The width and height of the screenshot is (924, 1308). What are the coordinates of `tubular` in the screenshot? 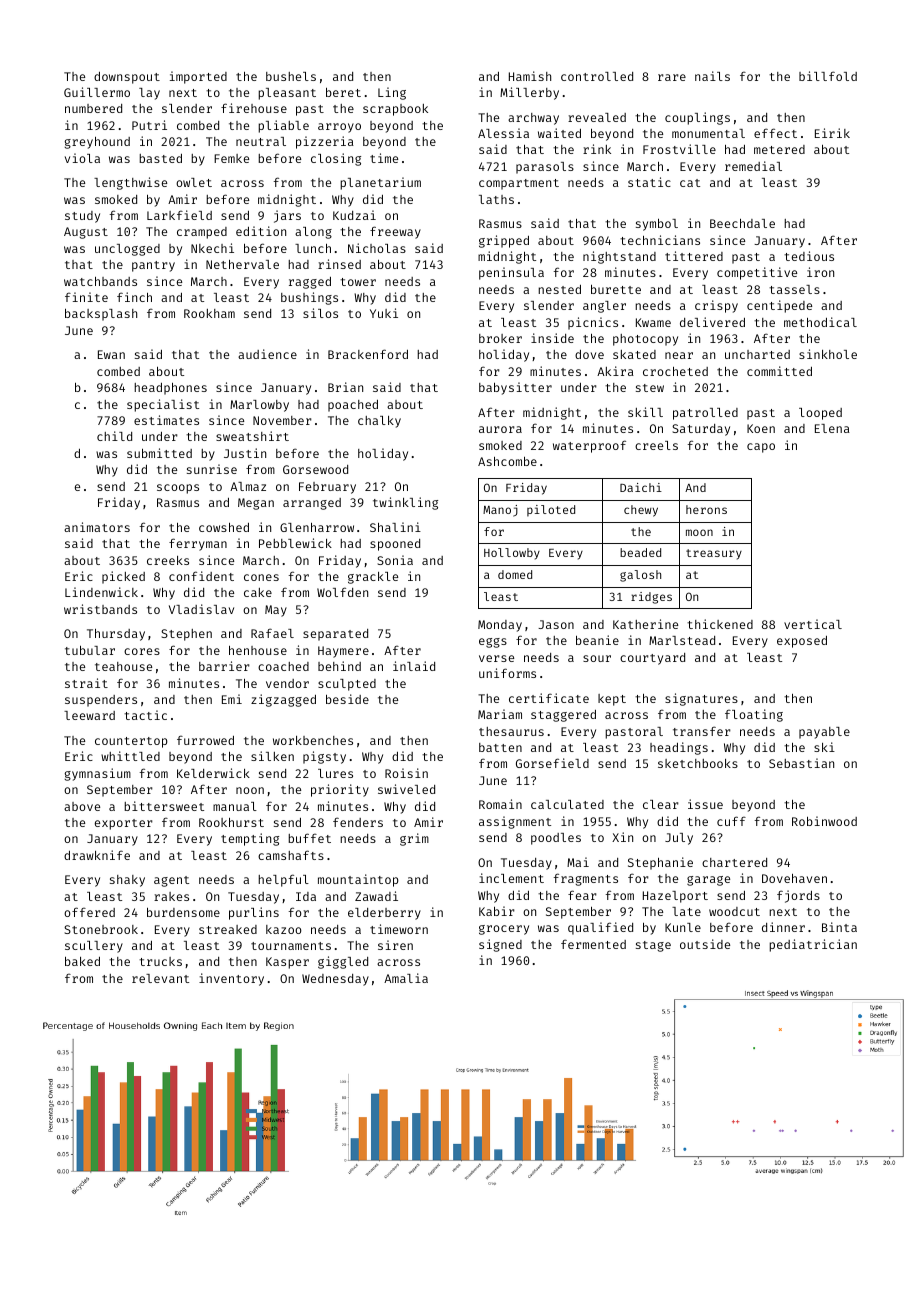 It's located at (90, 650).
